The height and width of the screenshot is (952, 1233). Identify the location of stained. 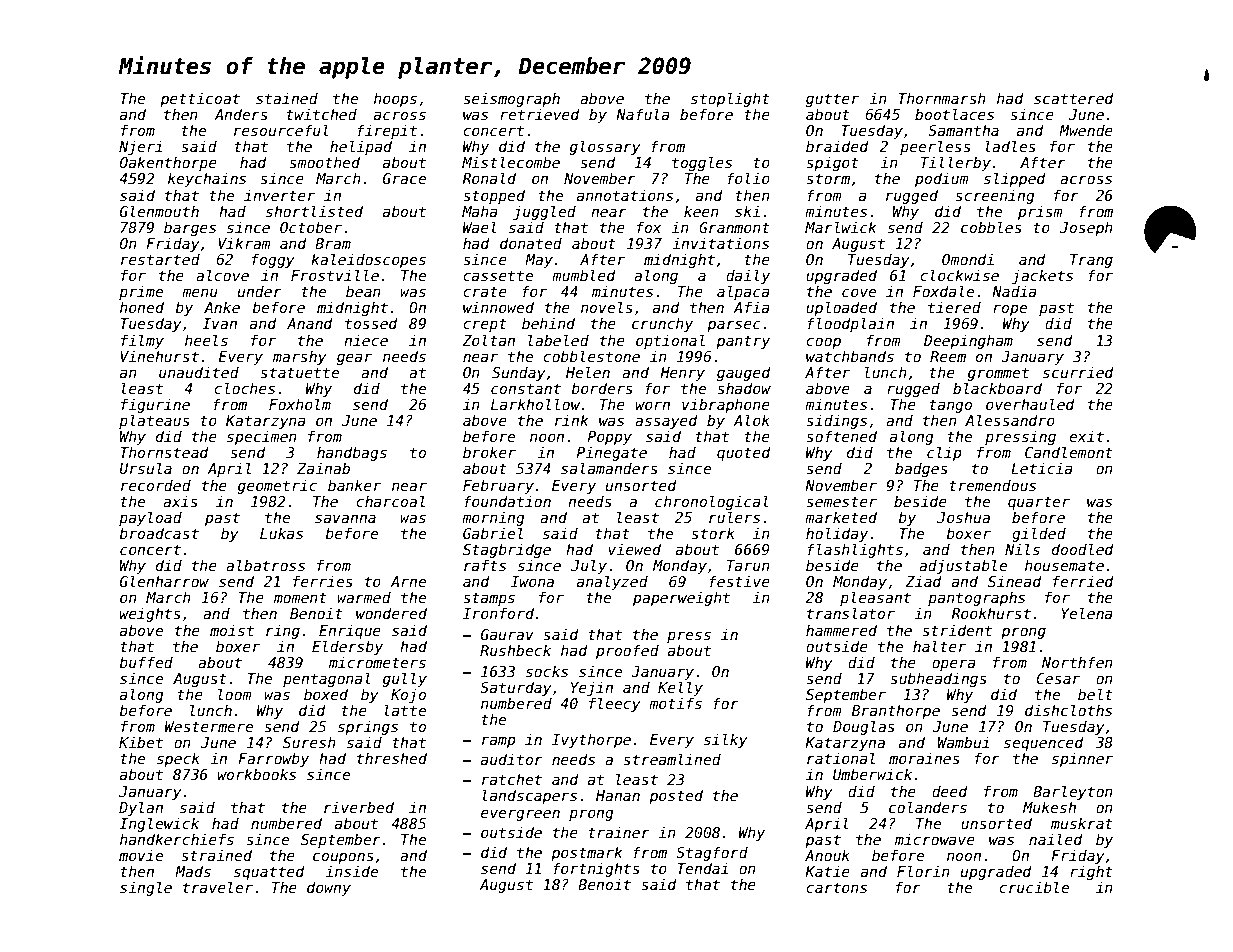
(287, 98).
